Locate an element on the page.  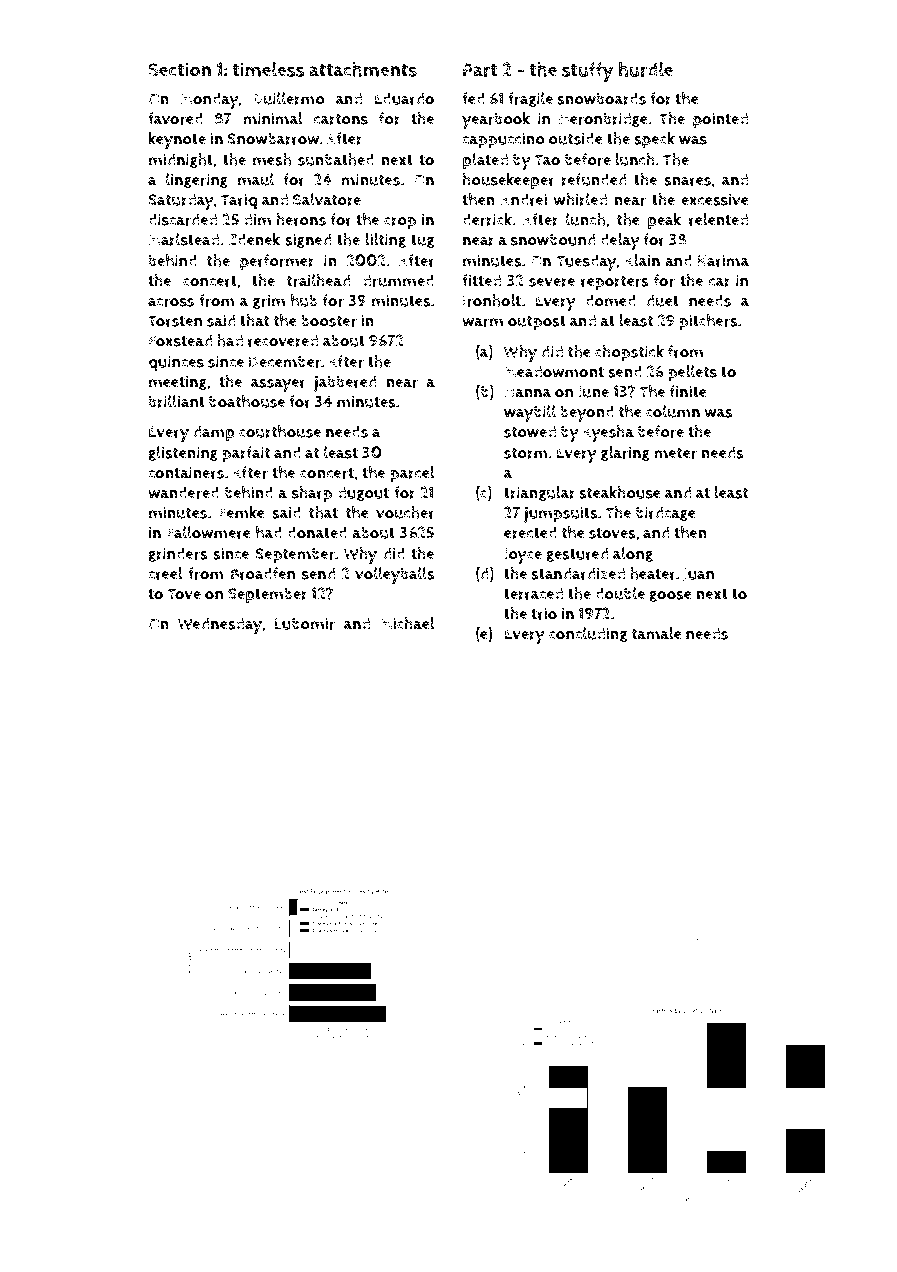
Fallowmere is located at coordinates (209, 532).
